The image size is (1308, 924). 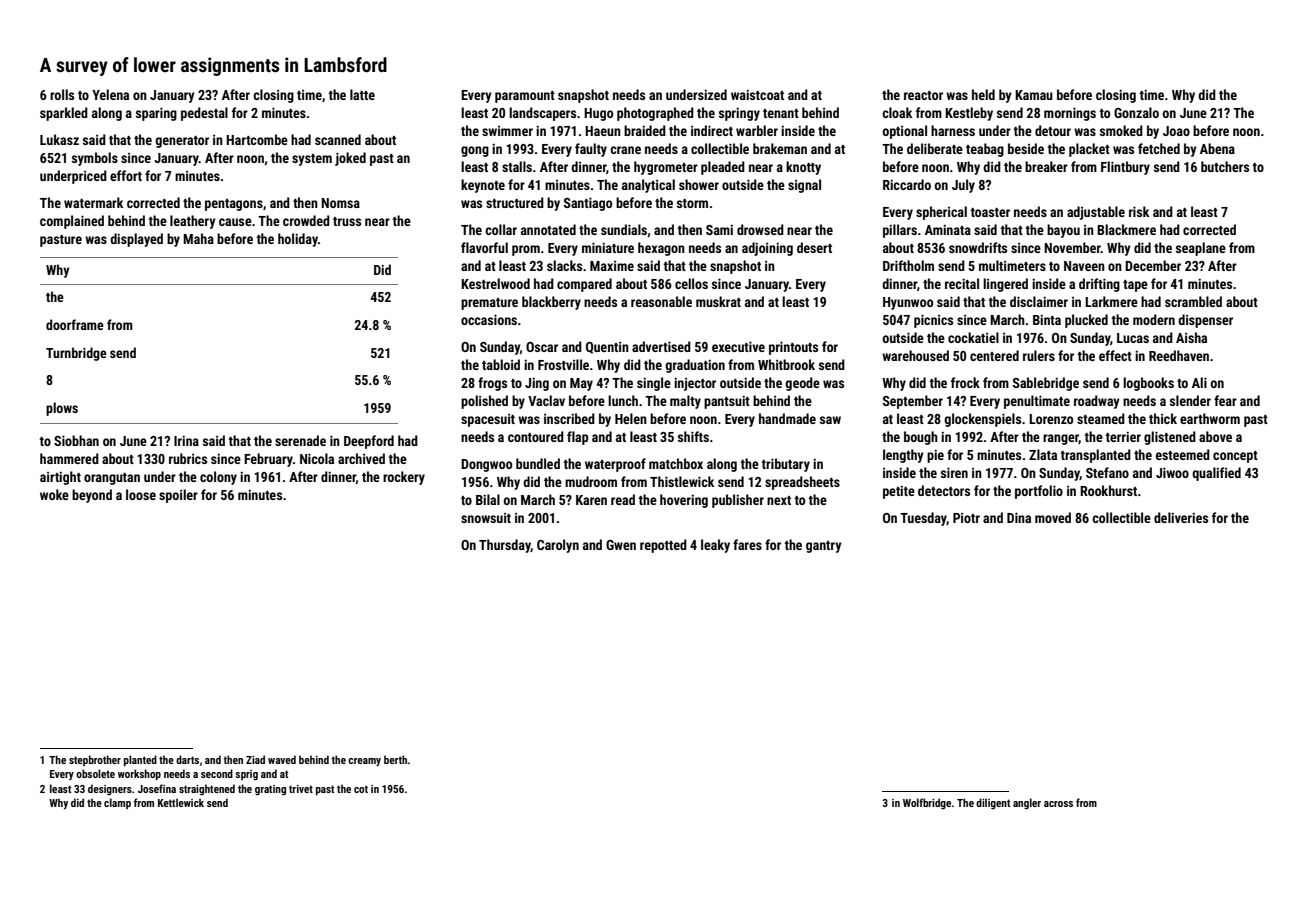 I want to click on paramount, so click(x=525, y=97).
